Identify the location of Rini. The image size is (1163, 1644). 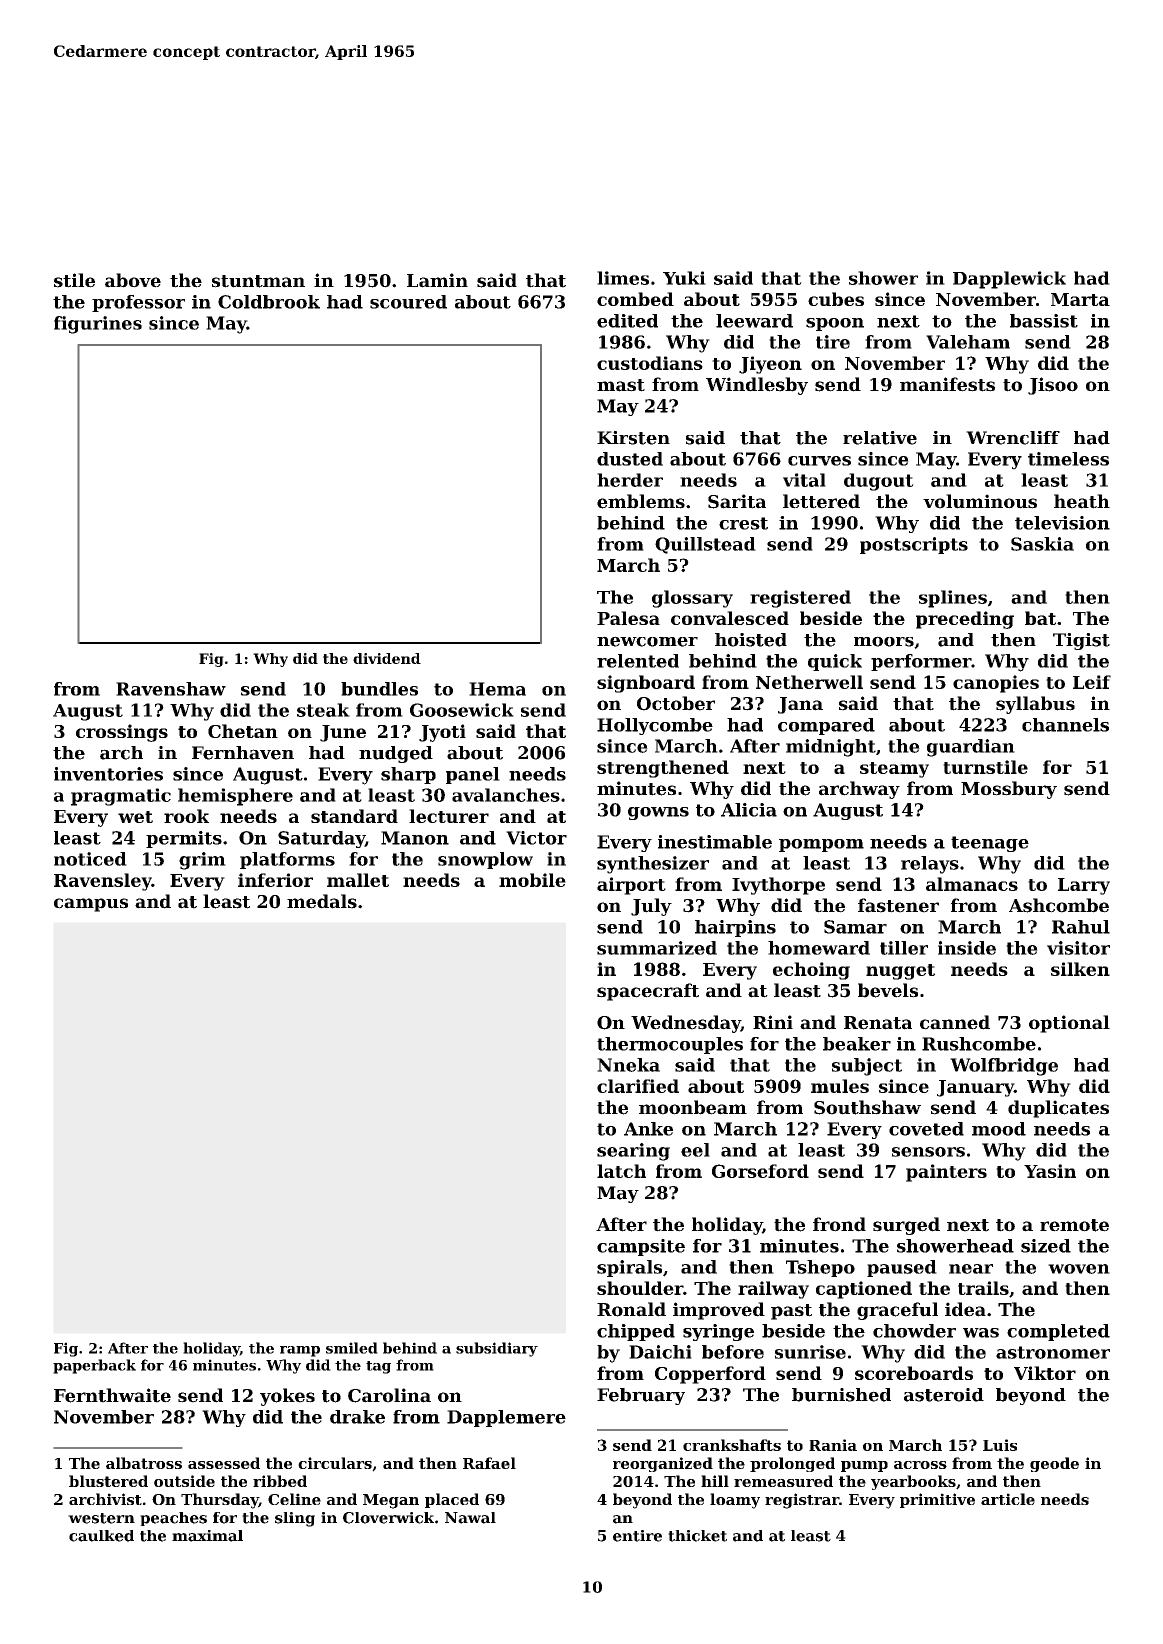
(773, 1022).
